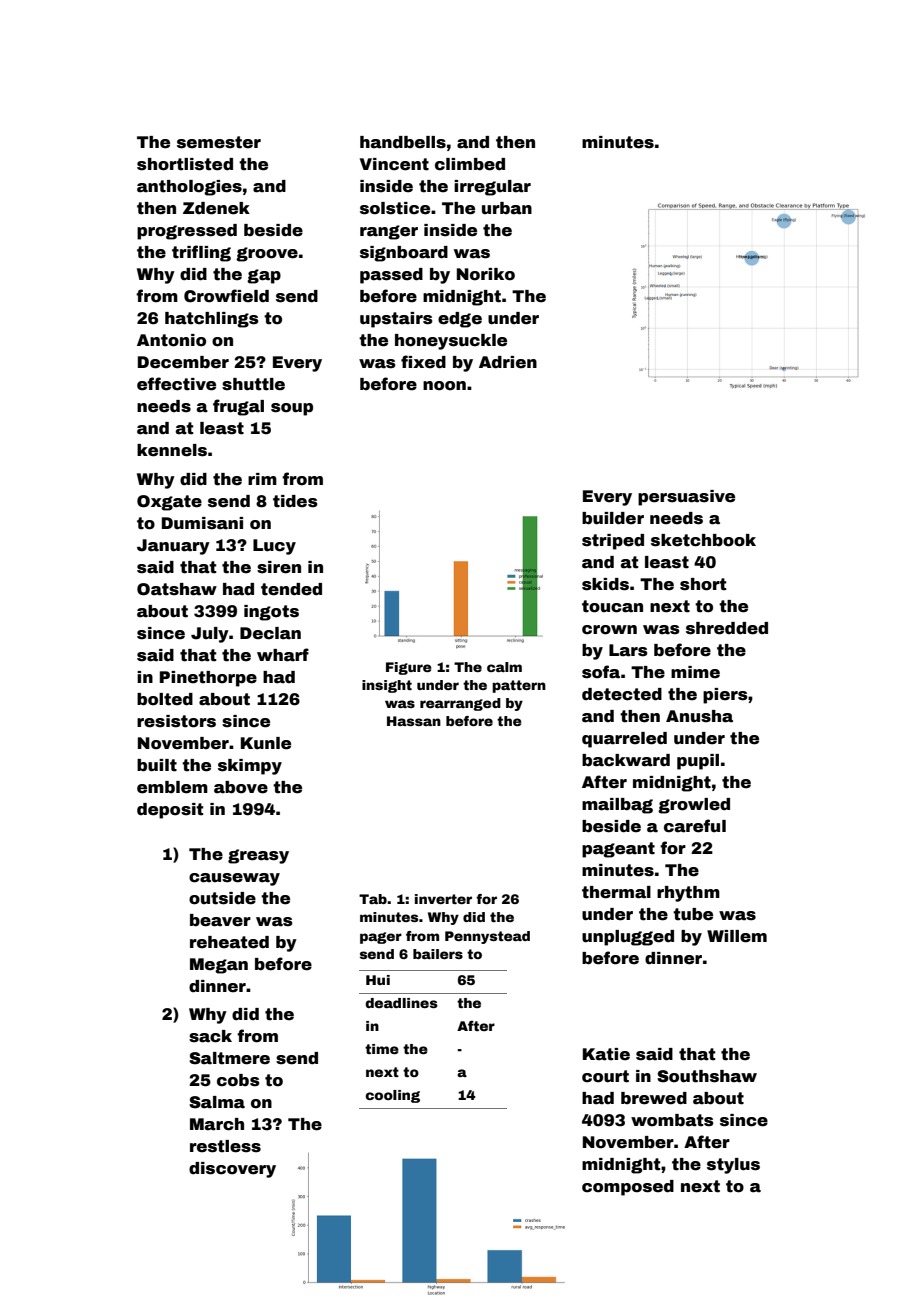  I want to click on discovery, so click(232, 1170).
